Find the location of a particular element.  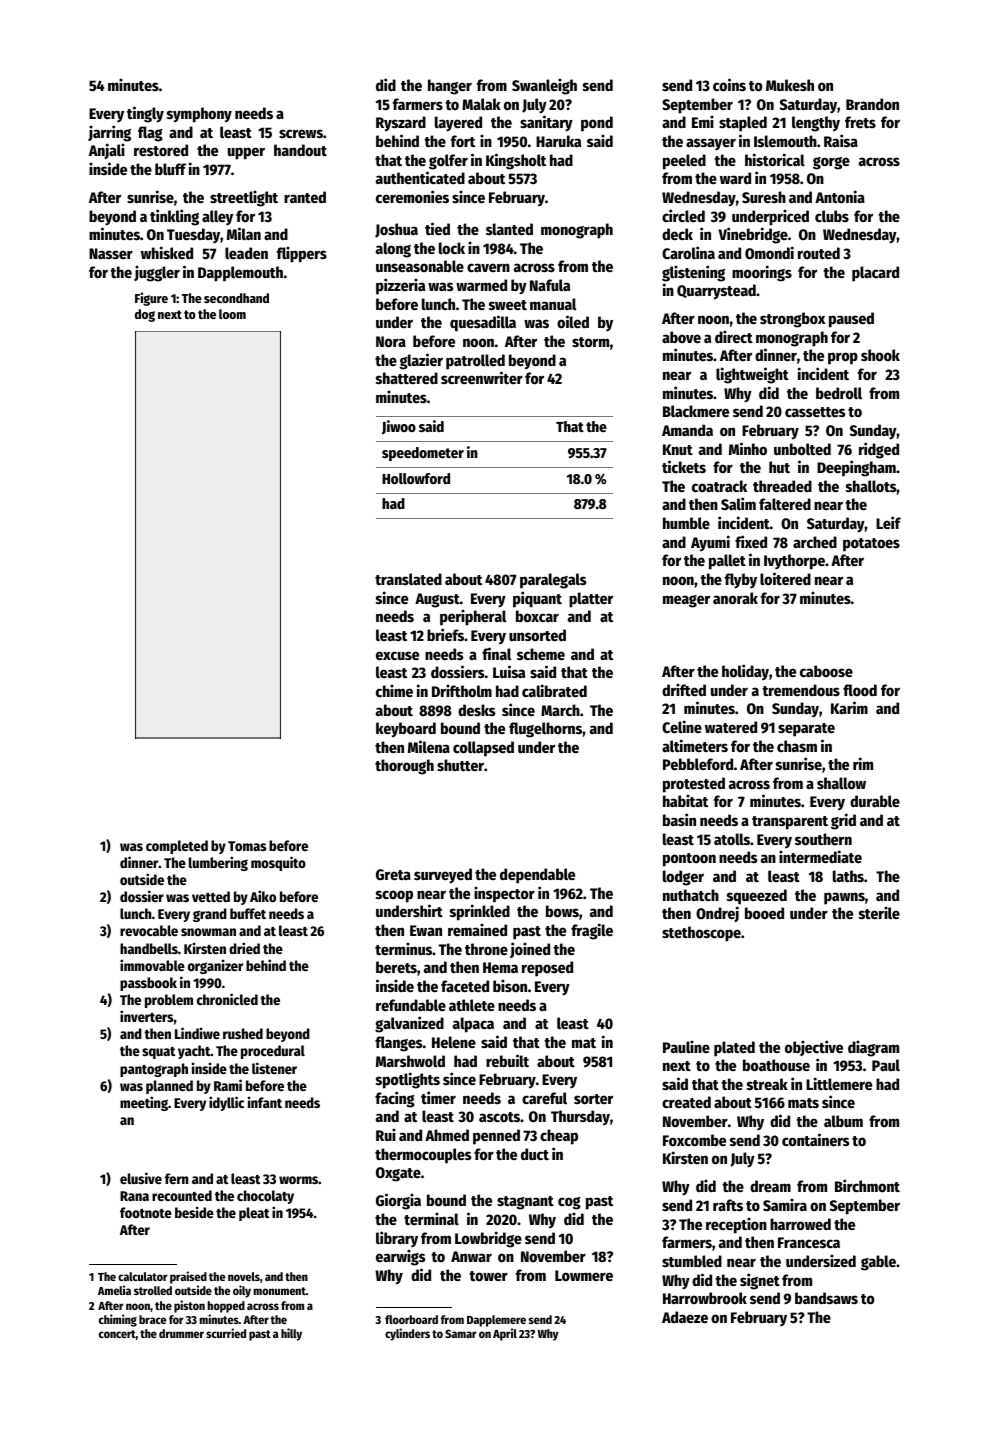

Tomas is located at coordinates (247, 846).
